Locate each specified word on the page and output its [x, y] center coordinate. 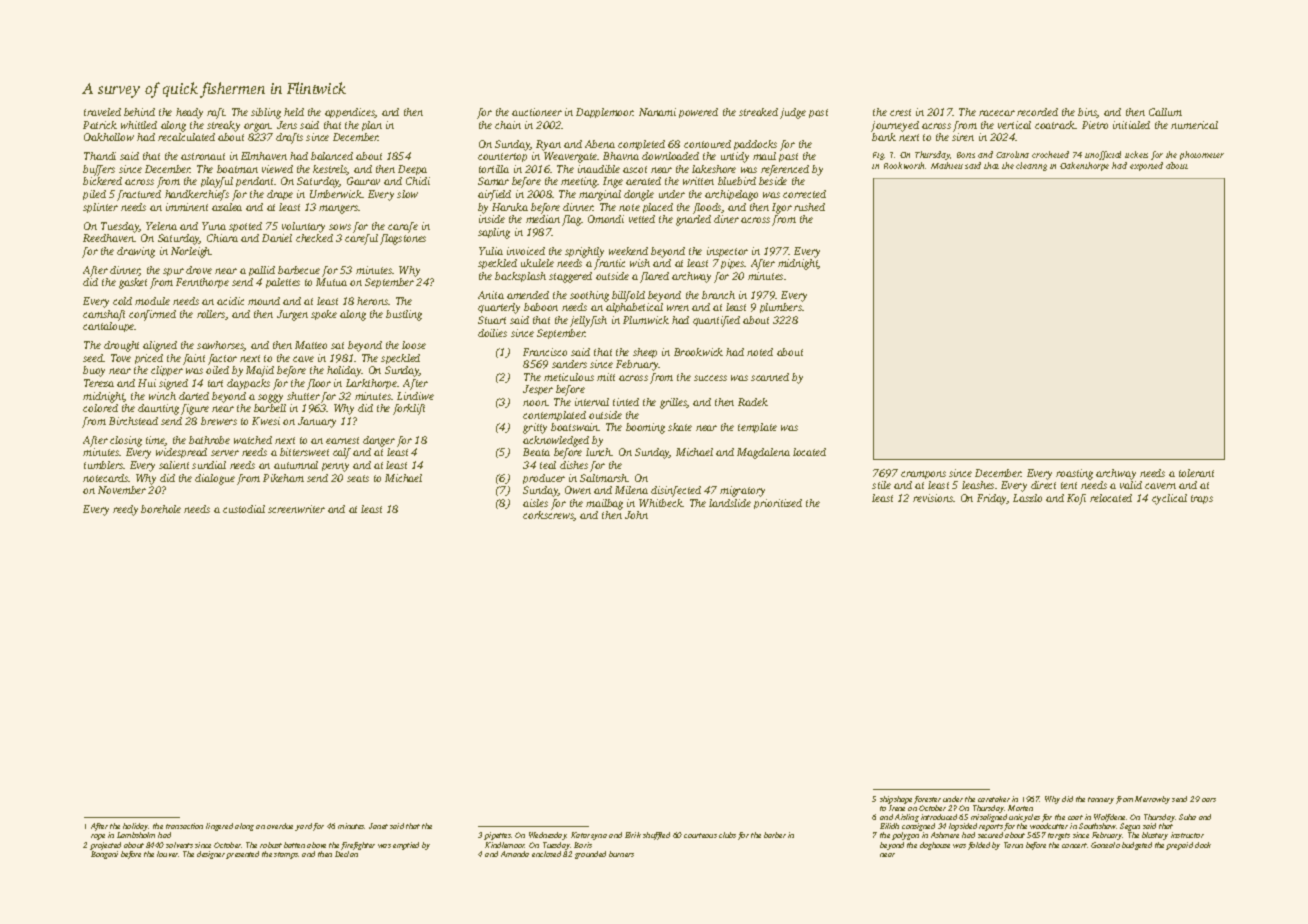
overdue [280, 826]
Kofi [1076, 499]
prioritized [778, 504]
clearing [1031, 166]
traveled [102, 112]
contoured [707, 144]
